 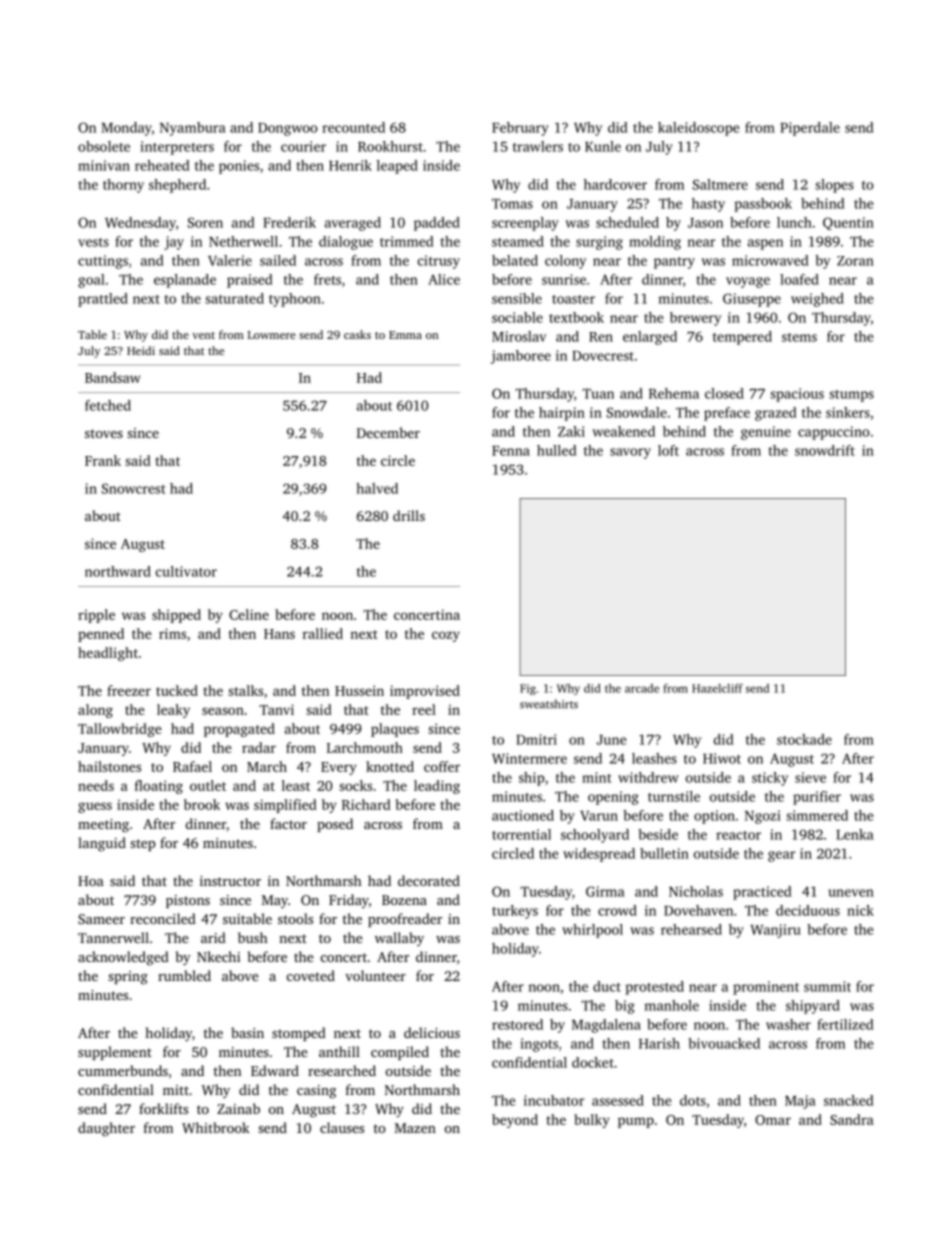 What do you see at coordinates (517, 317) in the screenshot?
I see `sociable` at bounding box center [517, 317].
